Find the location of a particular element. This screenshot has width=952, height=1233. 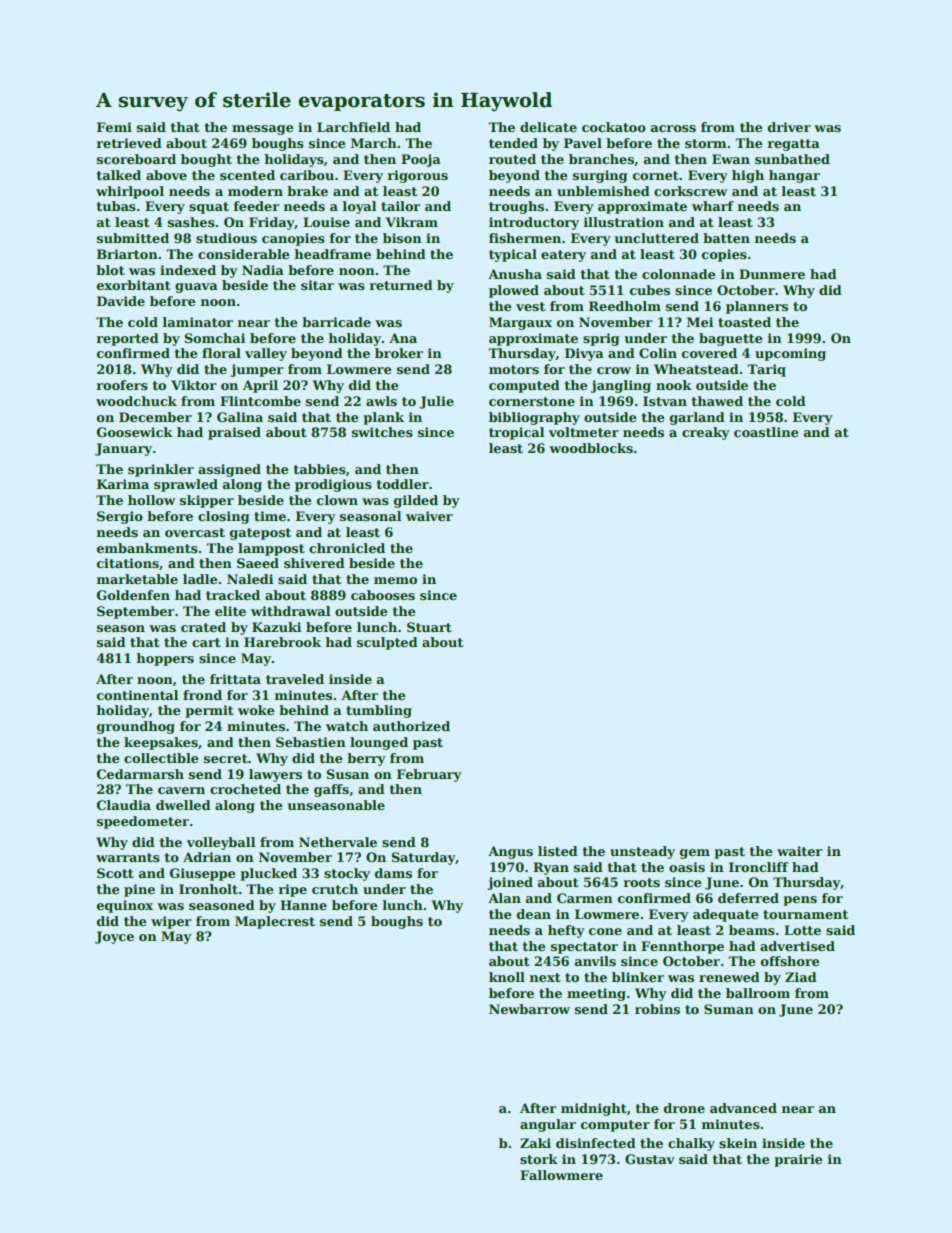

deferred is located at coordinates (748, 898).
